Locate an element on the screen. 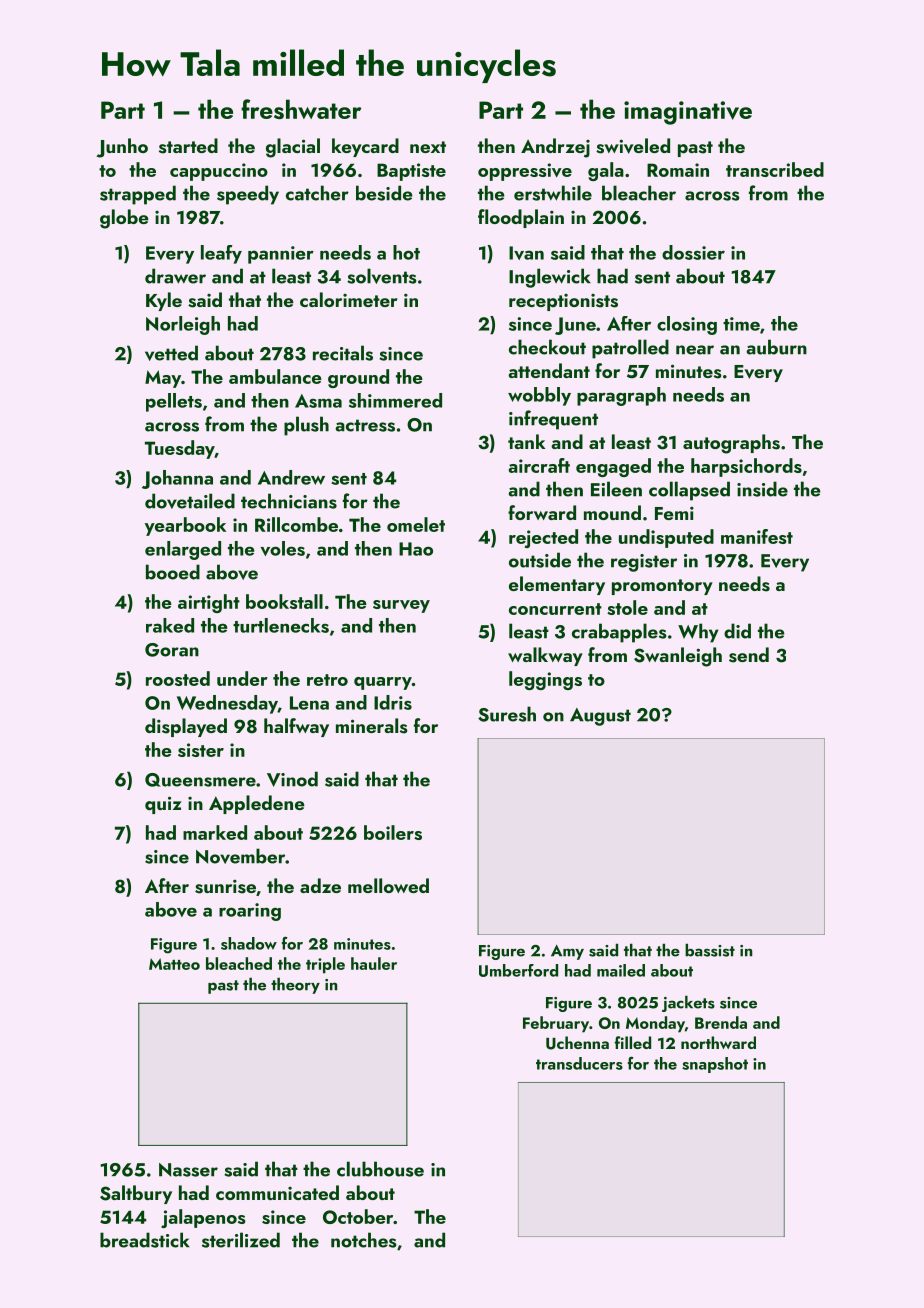 This screenshot has width=924, height=1308. swiveled is located at coordinates (633, 146).
